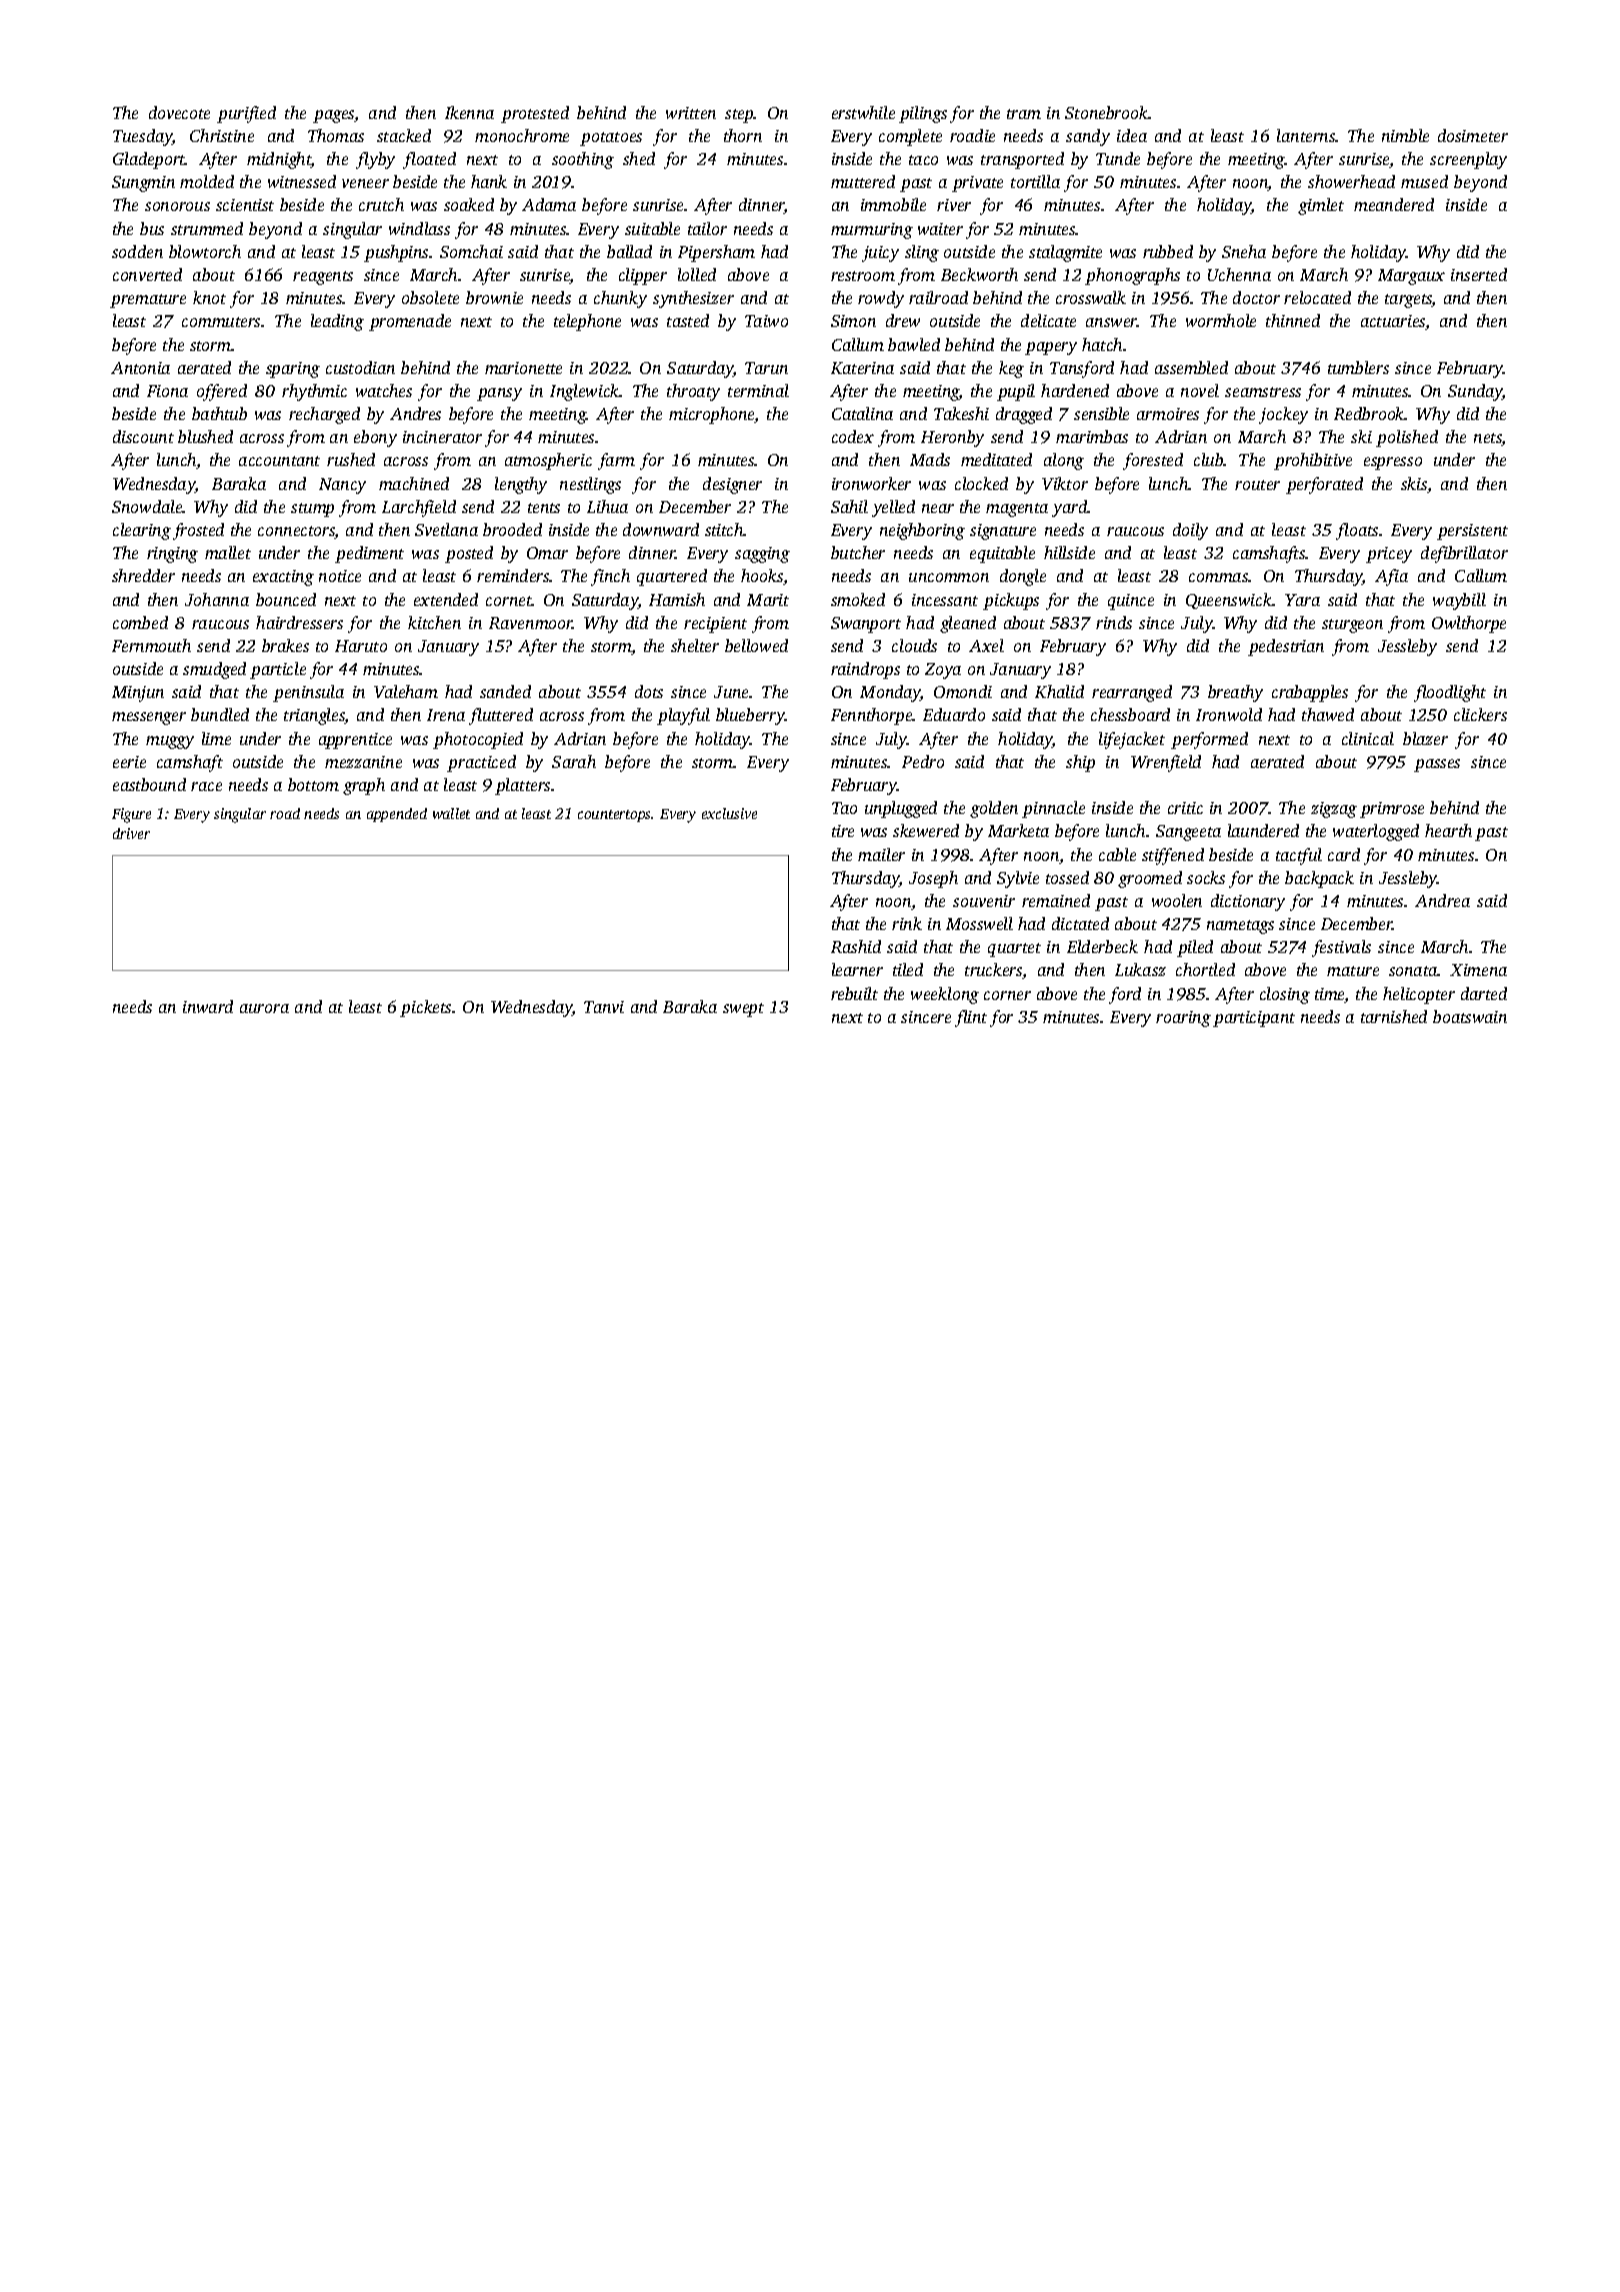  I want to click on clickers, so click(1480, 714).
